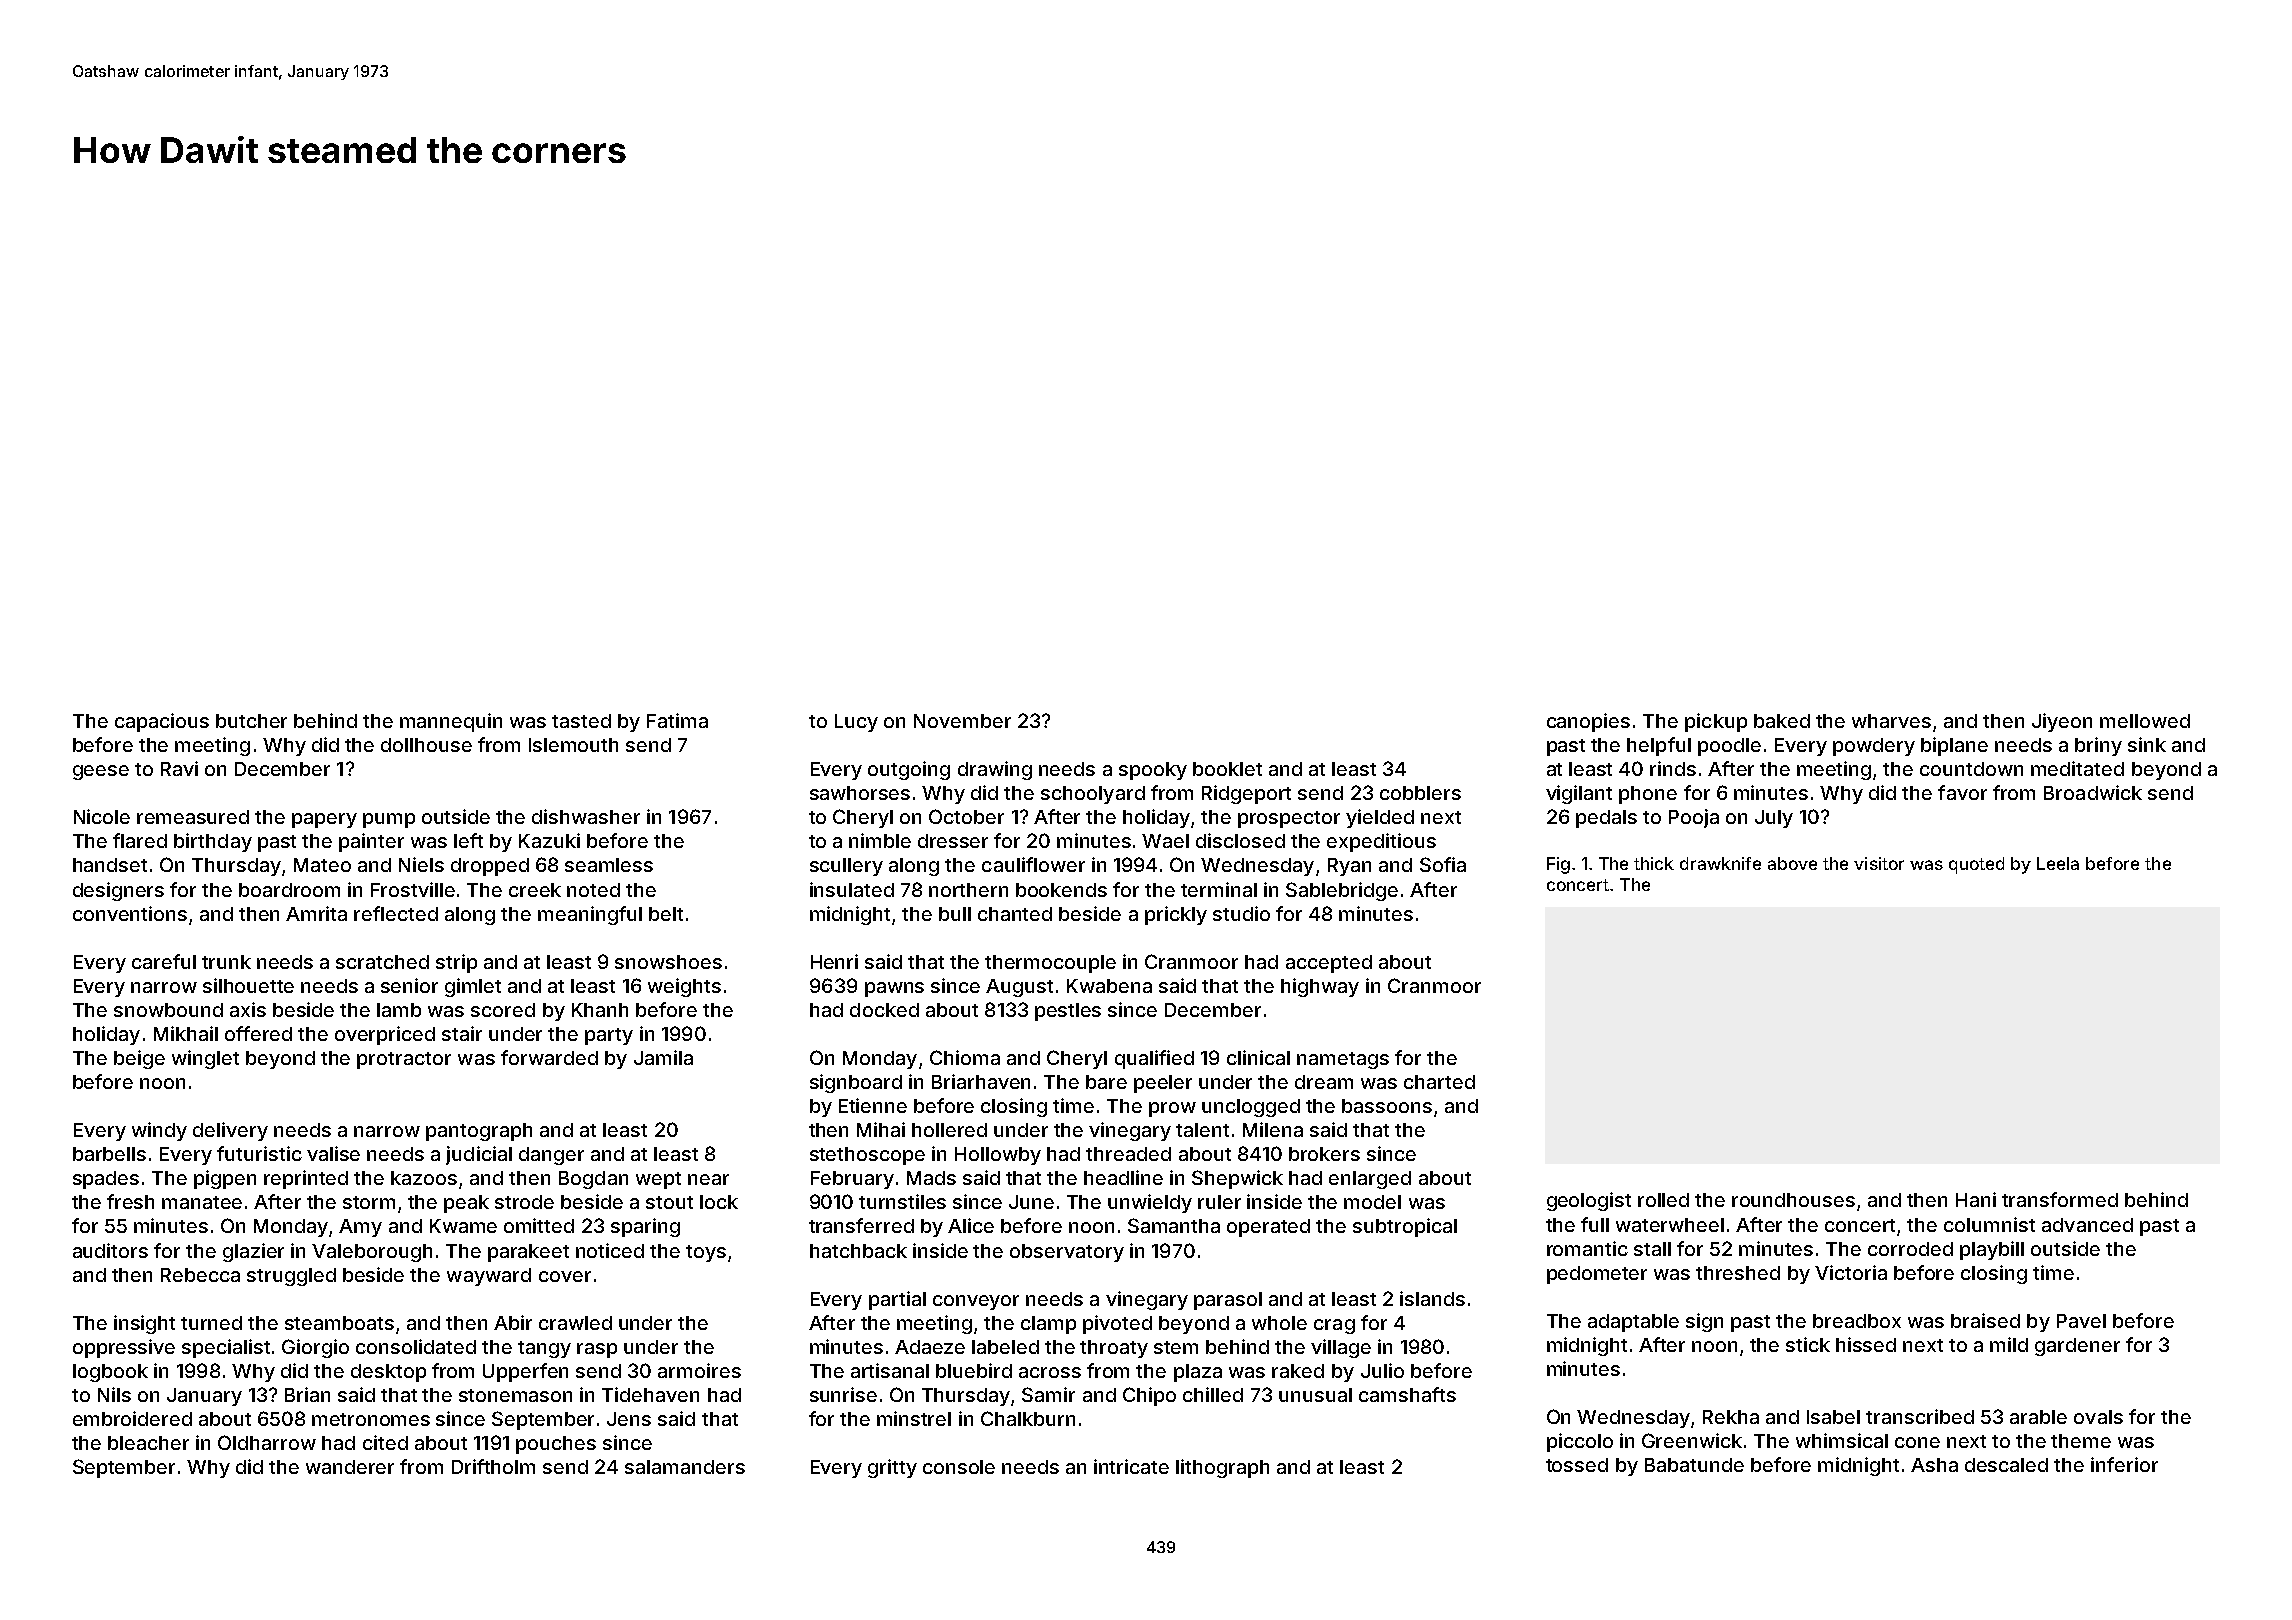 Image resolution: width=2292 pixels, height=1620 pixels. I want to click on transformed, so click(2060, 1199).
